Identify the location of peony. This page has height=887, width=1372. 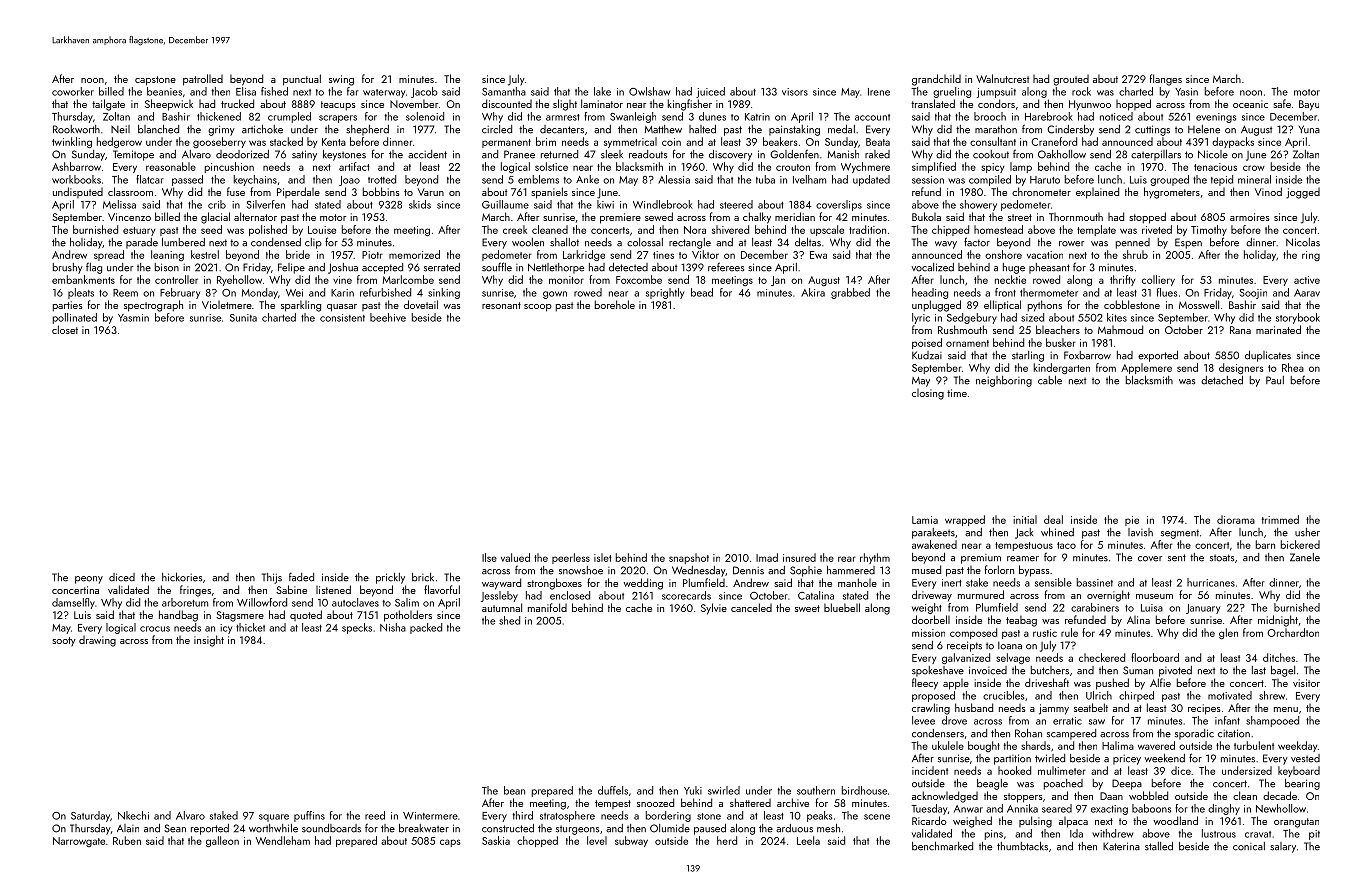
(89, 580).
